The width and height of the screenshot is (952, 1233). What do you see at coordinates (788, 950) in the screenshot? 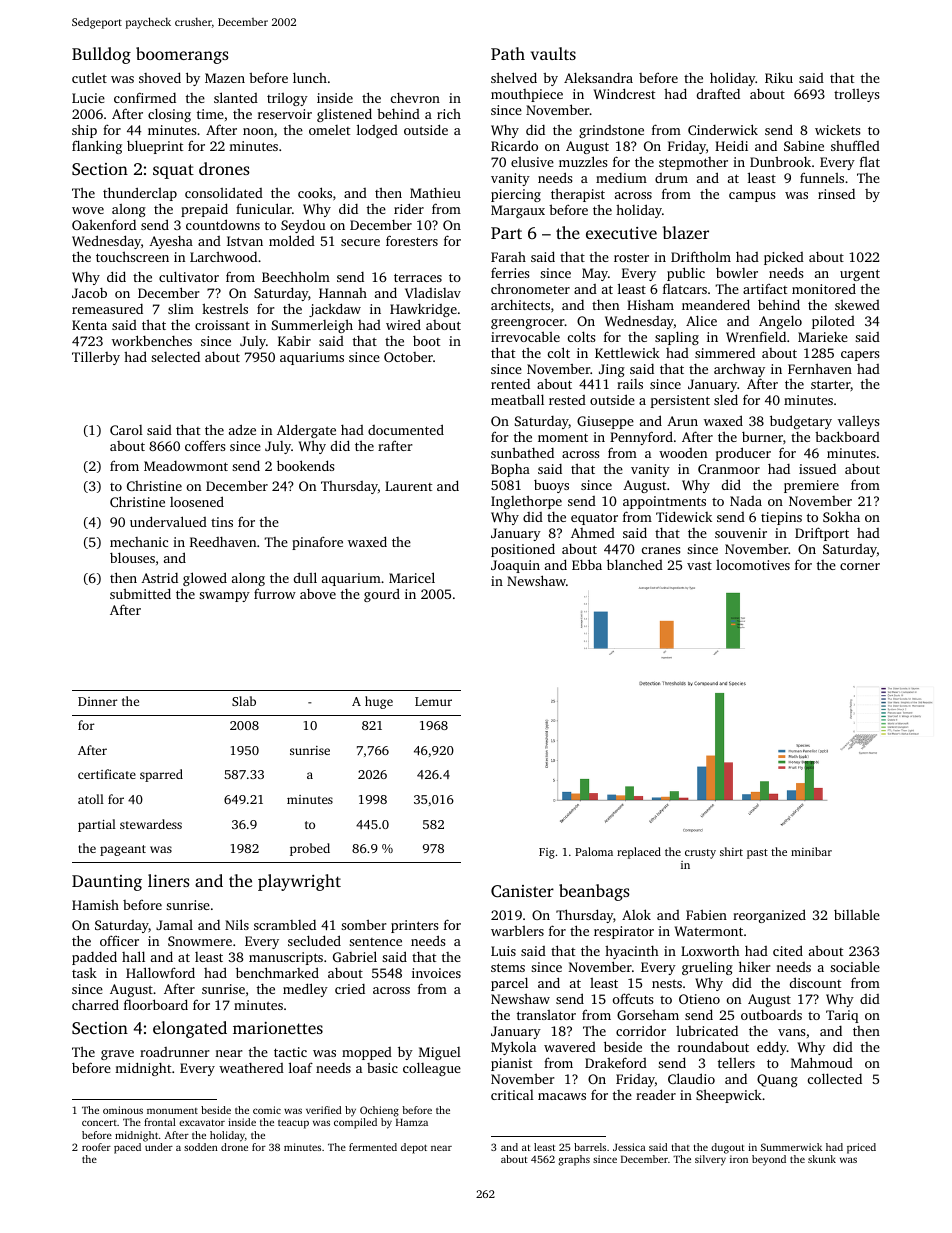
I see `cited` at bounding box center [788, 950].
